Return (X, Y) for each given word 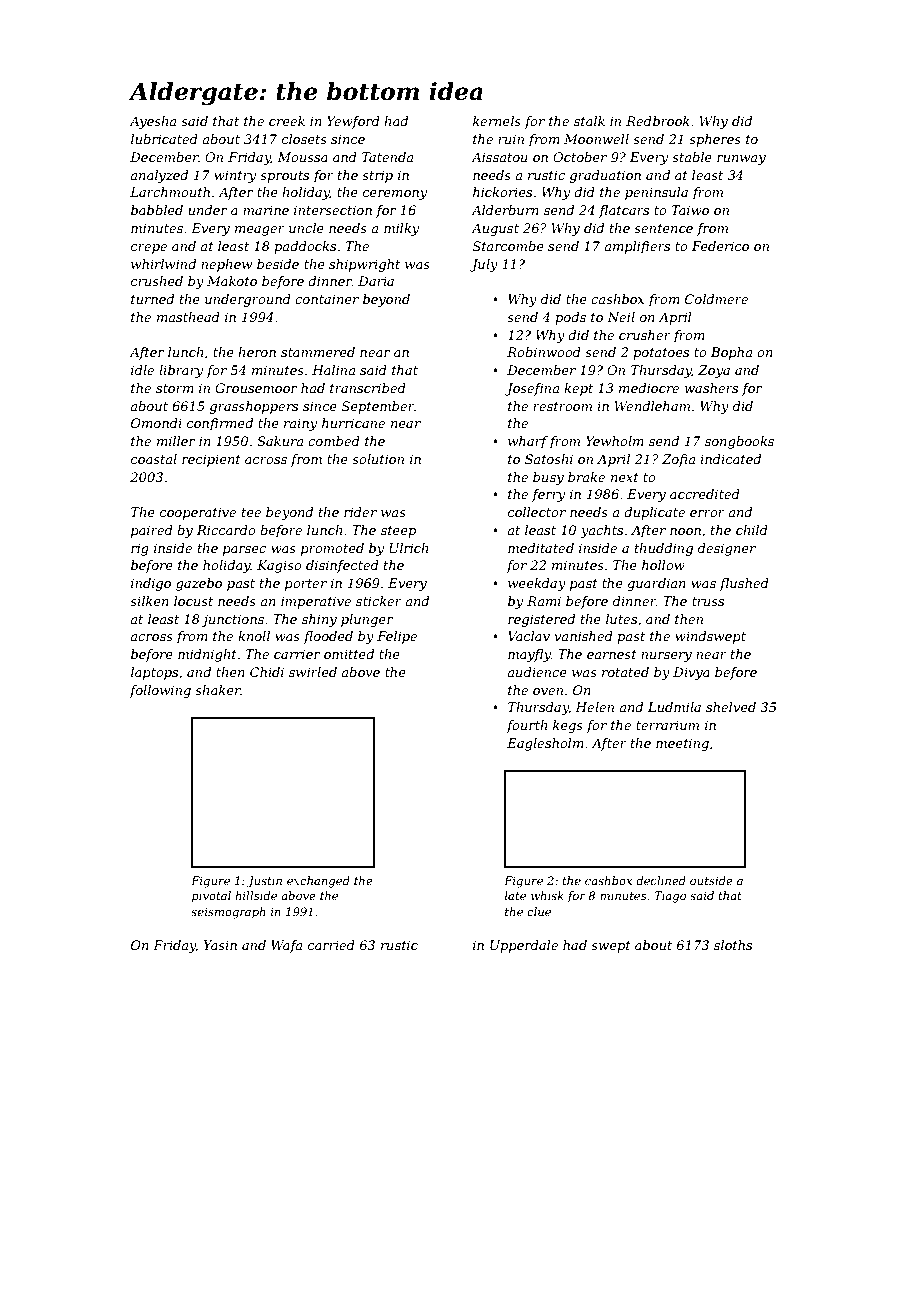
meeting (682, 744)
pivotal (211, 897)
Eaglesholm (545, 744)
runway (741, 160)
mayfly (529, 655)
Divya (691, 673)
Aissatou (499, 157)
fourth (526, 726)
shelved (731, 707)
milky (401, 229)
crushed (157, 281)
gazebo (199, 584)
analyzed (159, 176)
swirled (313, 672)
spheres (715, 140)
